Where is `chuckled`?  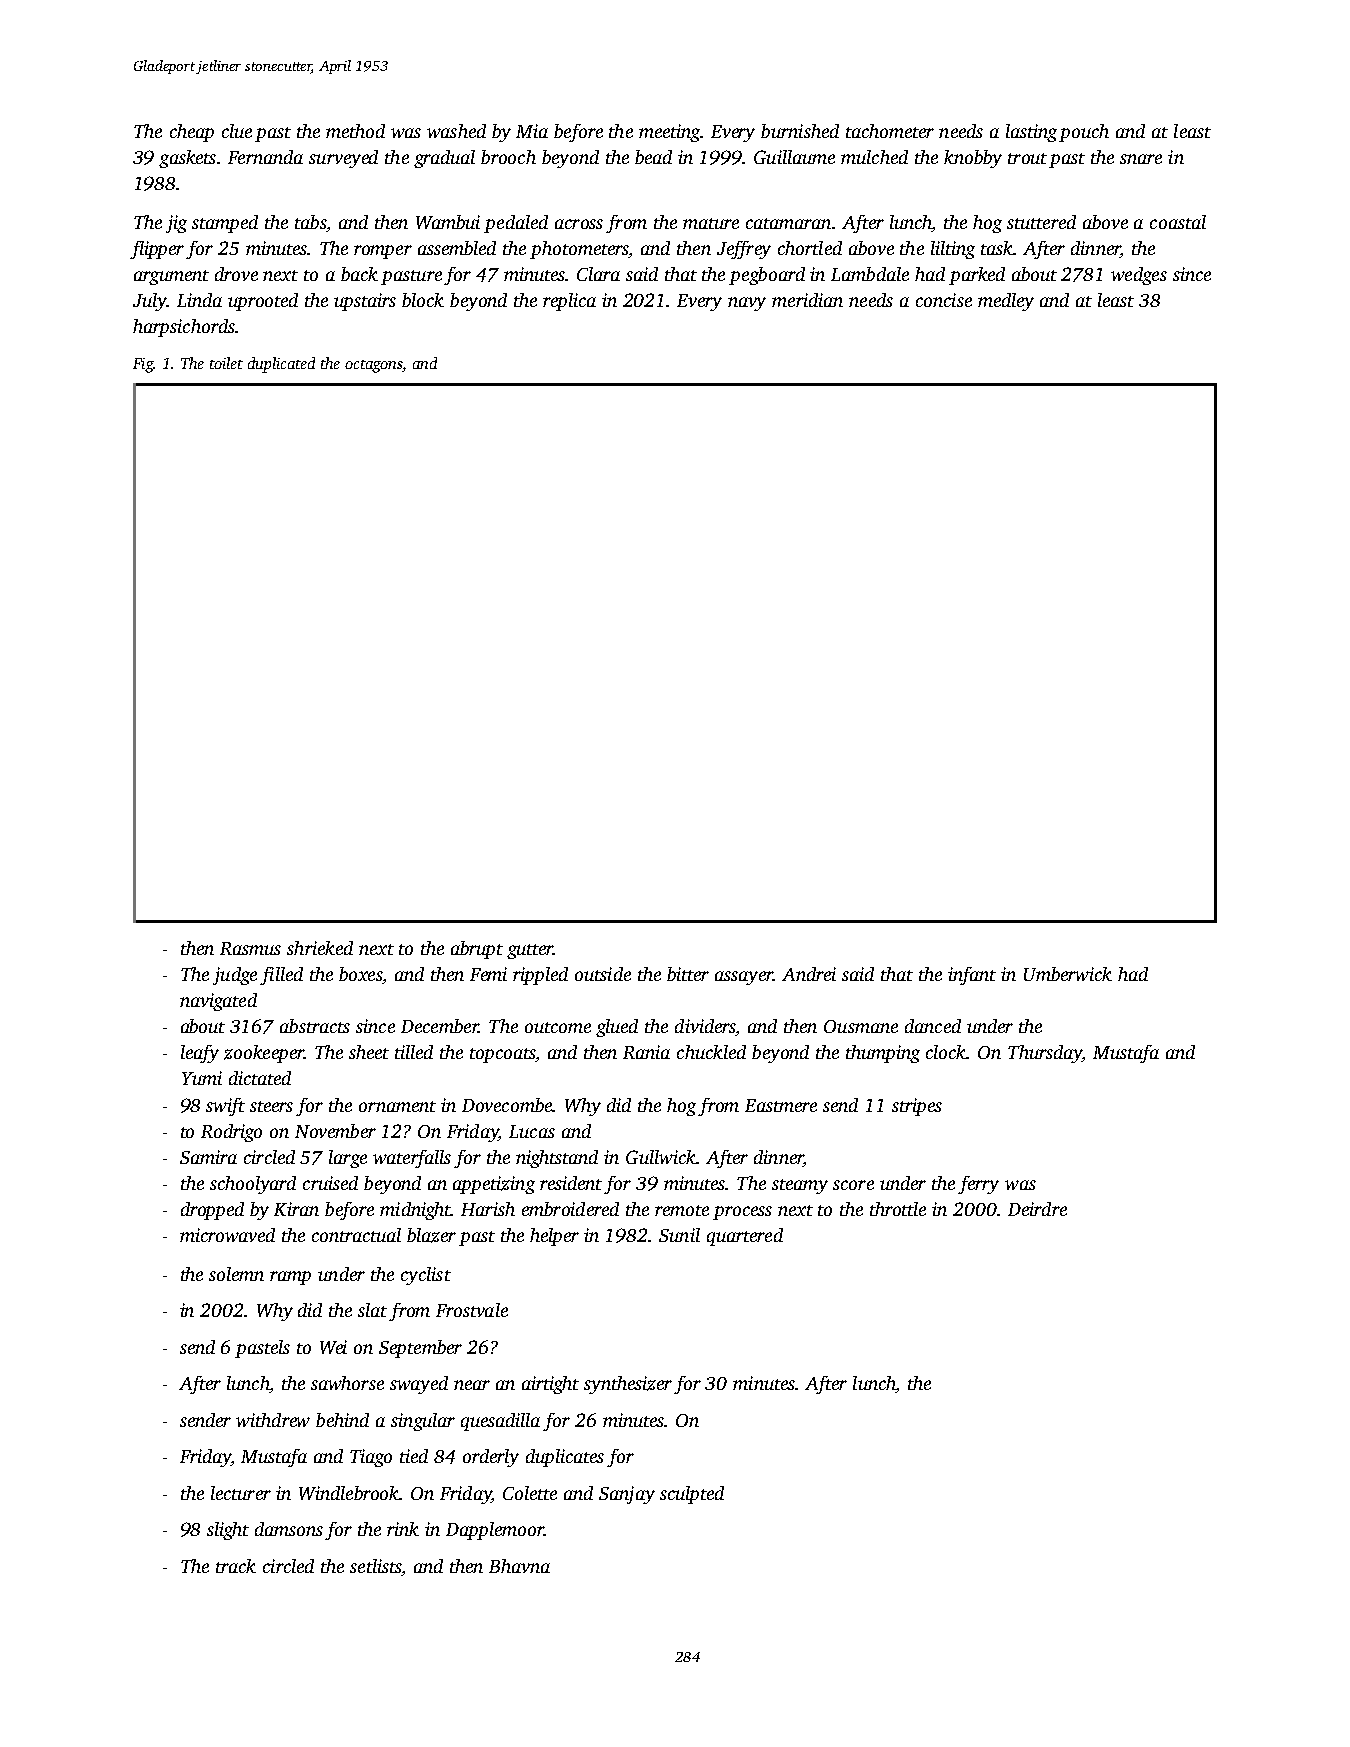
chuckled is located at coordinates (711, 1052).
